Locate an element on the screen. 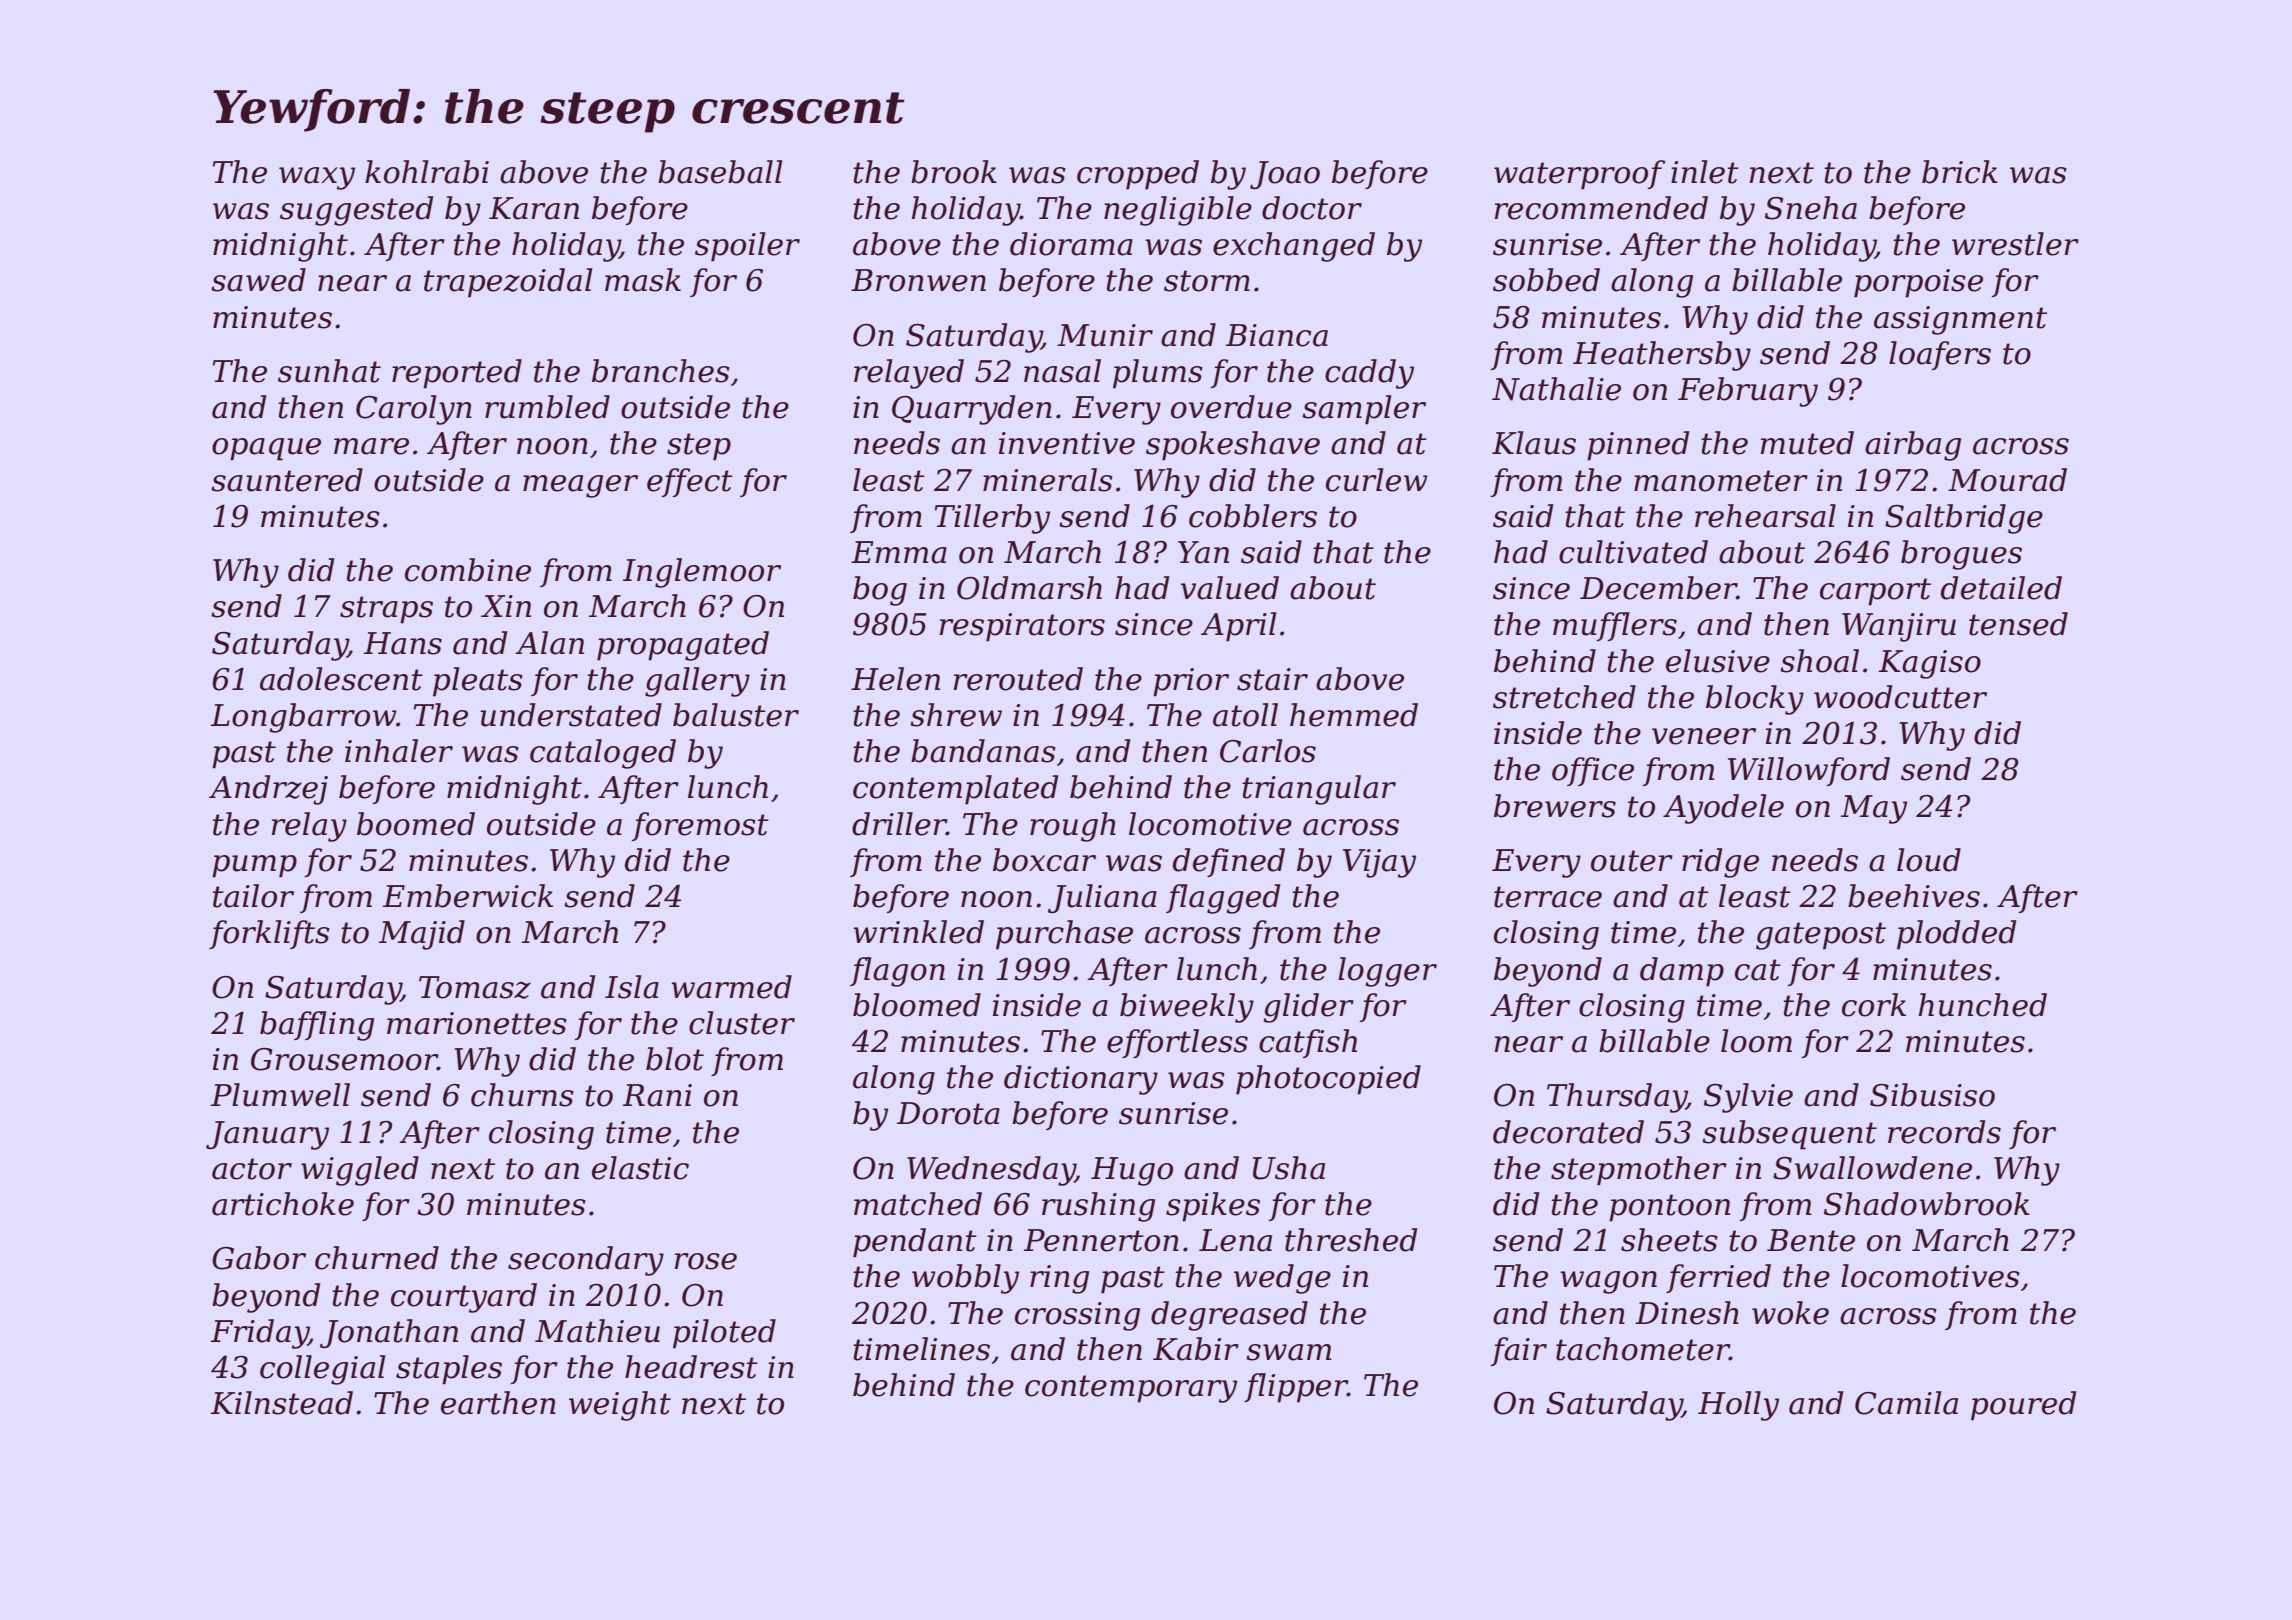  Willowford is located at coordinates (1809, 771).
